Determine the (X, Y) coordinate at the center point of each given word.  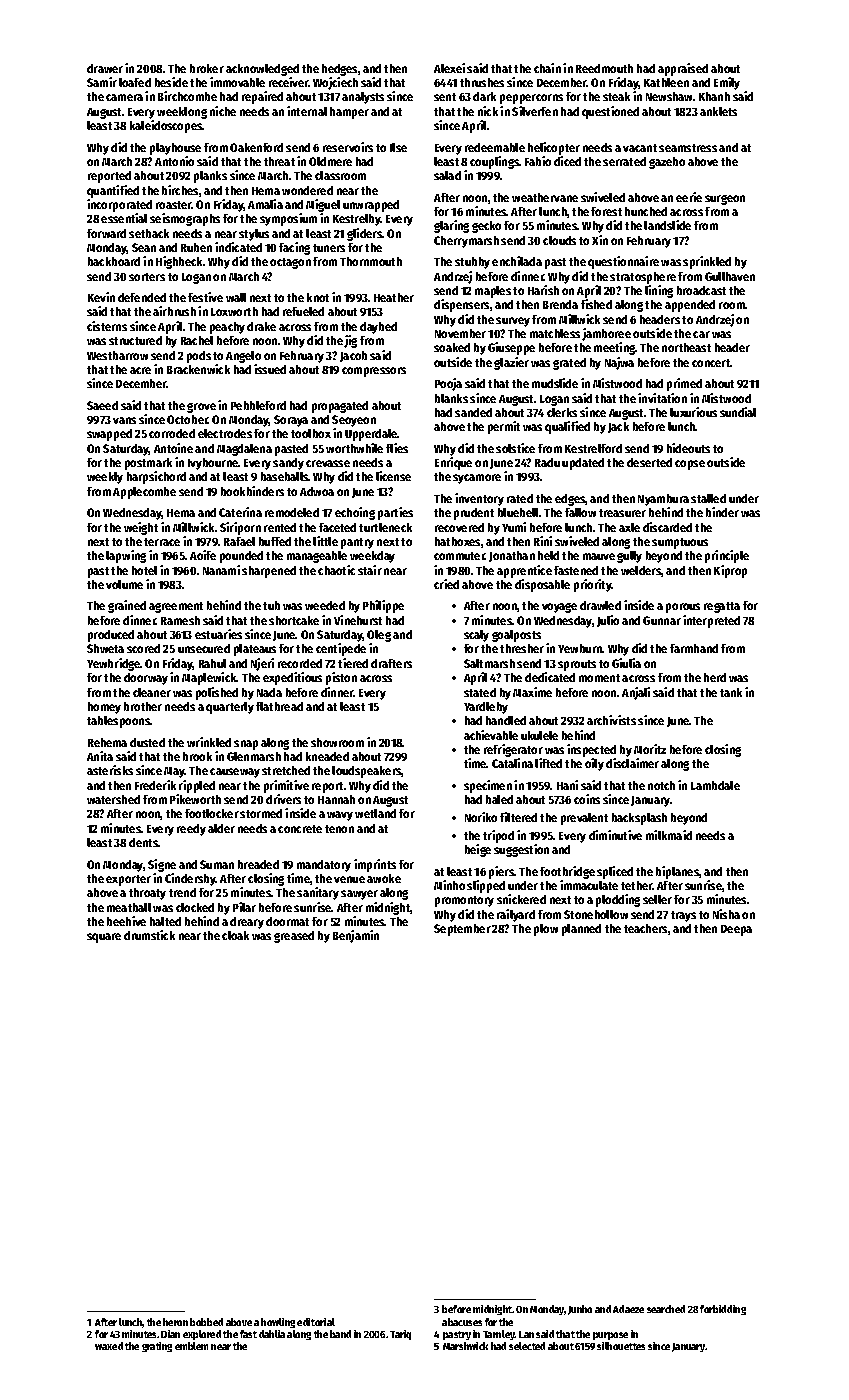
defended (142, 297)
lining (659, 291)
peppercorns (531, 99)
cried (446, 584)
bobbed (206, 1322)
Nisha (726, 914)
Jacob (353, 356)
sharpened (269, 572)
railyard (516, 915)
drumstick (149, 935)
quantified (113, 191)
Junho (580, 1310)
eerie (689, 197)
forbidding (723, 1310)
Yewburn (580, 648)
